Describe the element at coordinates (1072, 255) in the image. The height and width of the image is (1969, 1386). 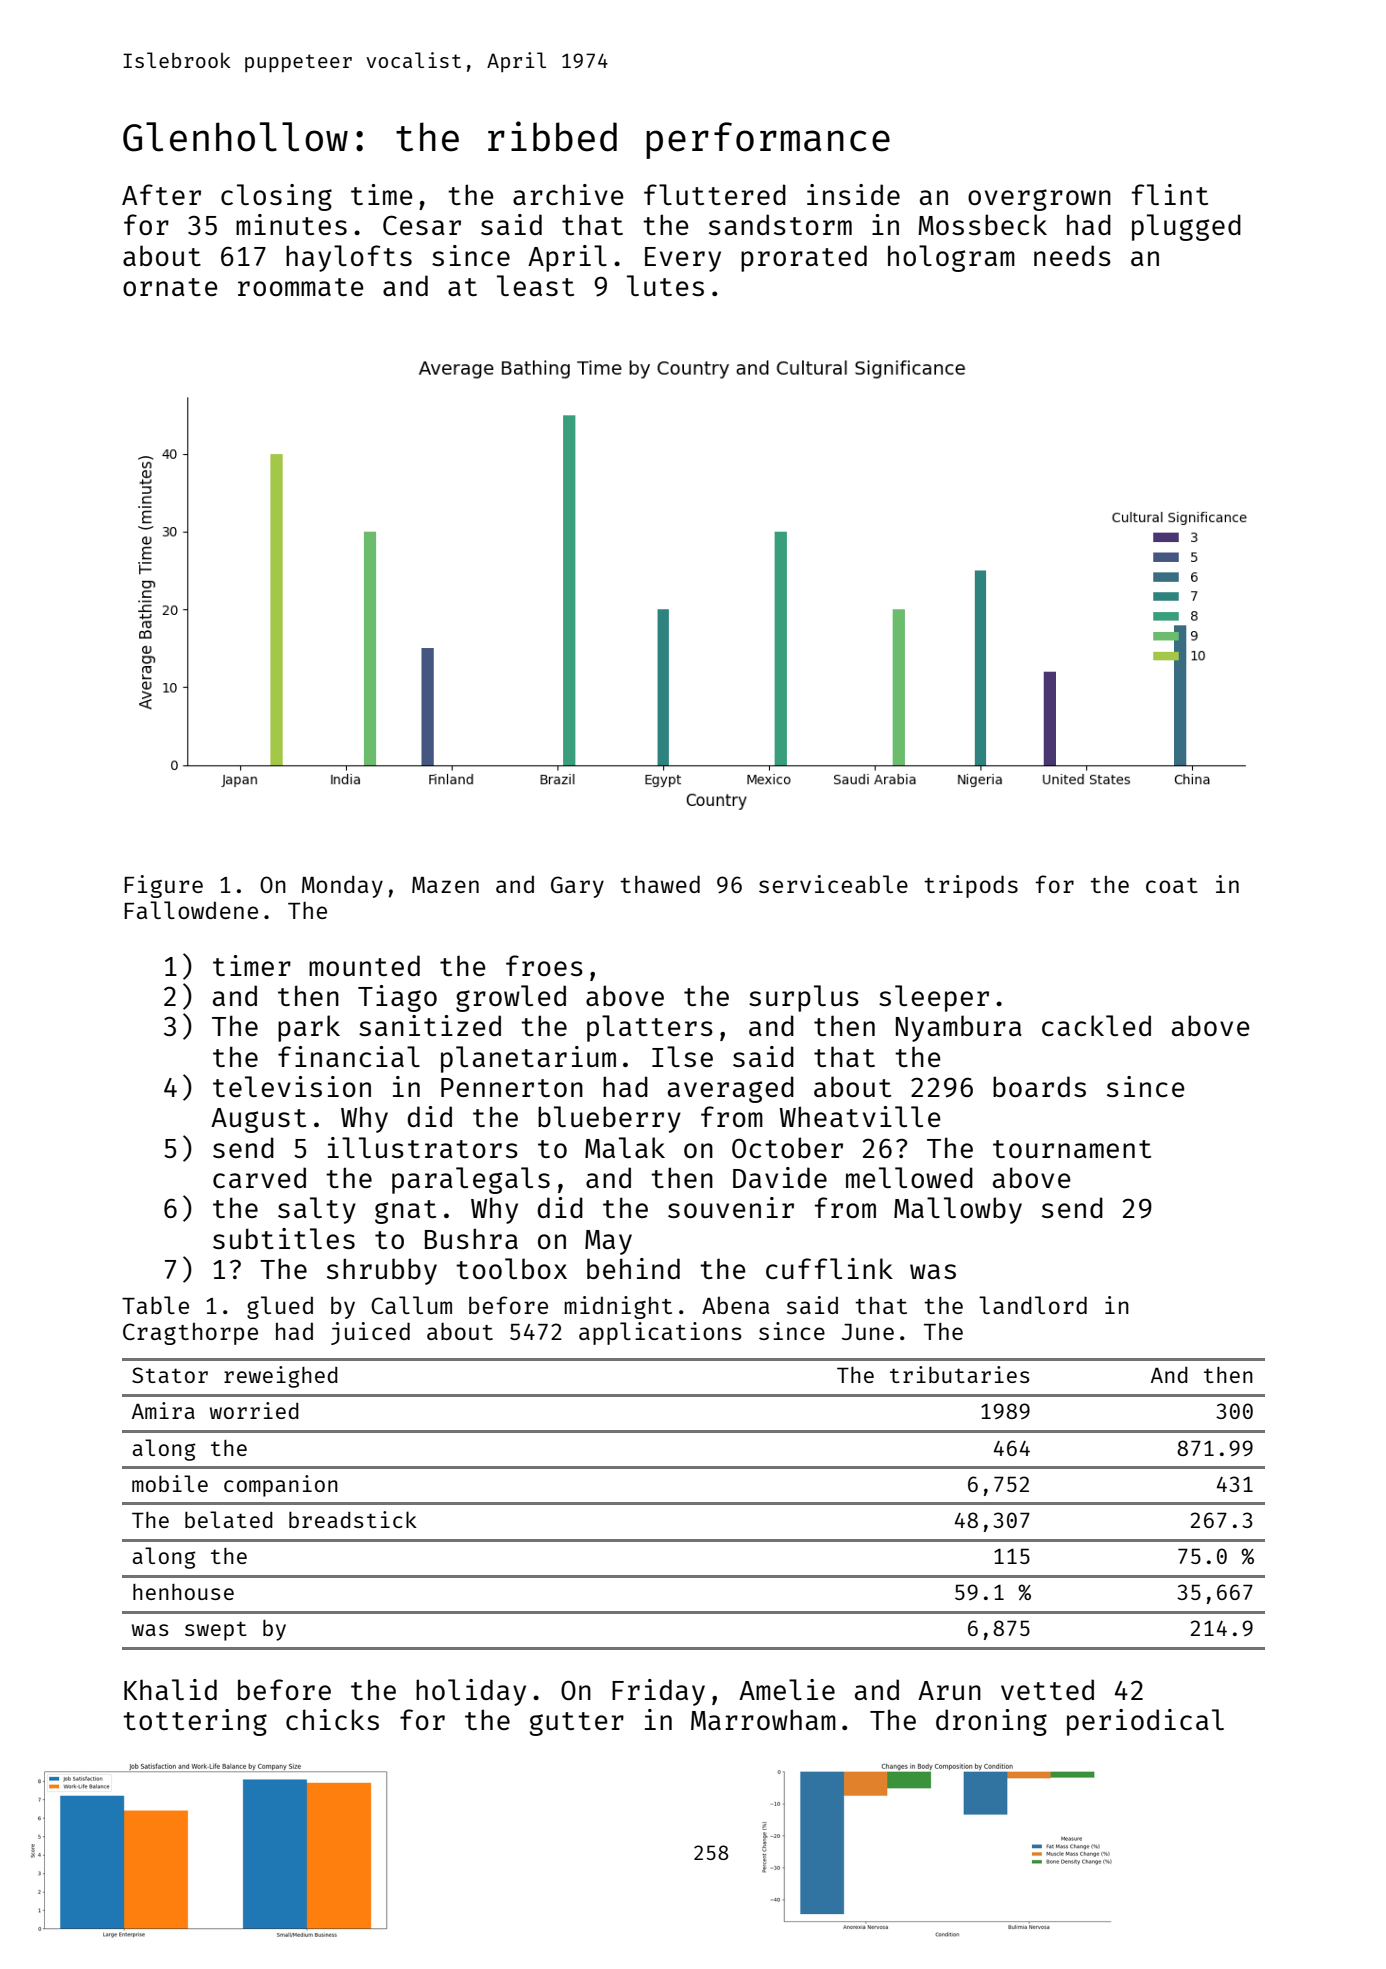
I see `needs` at that location.
